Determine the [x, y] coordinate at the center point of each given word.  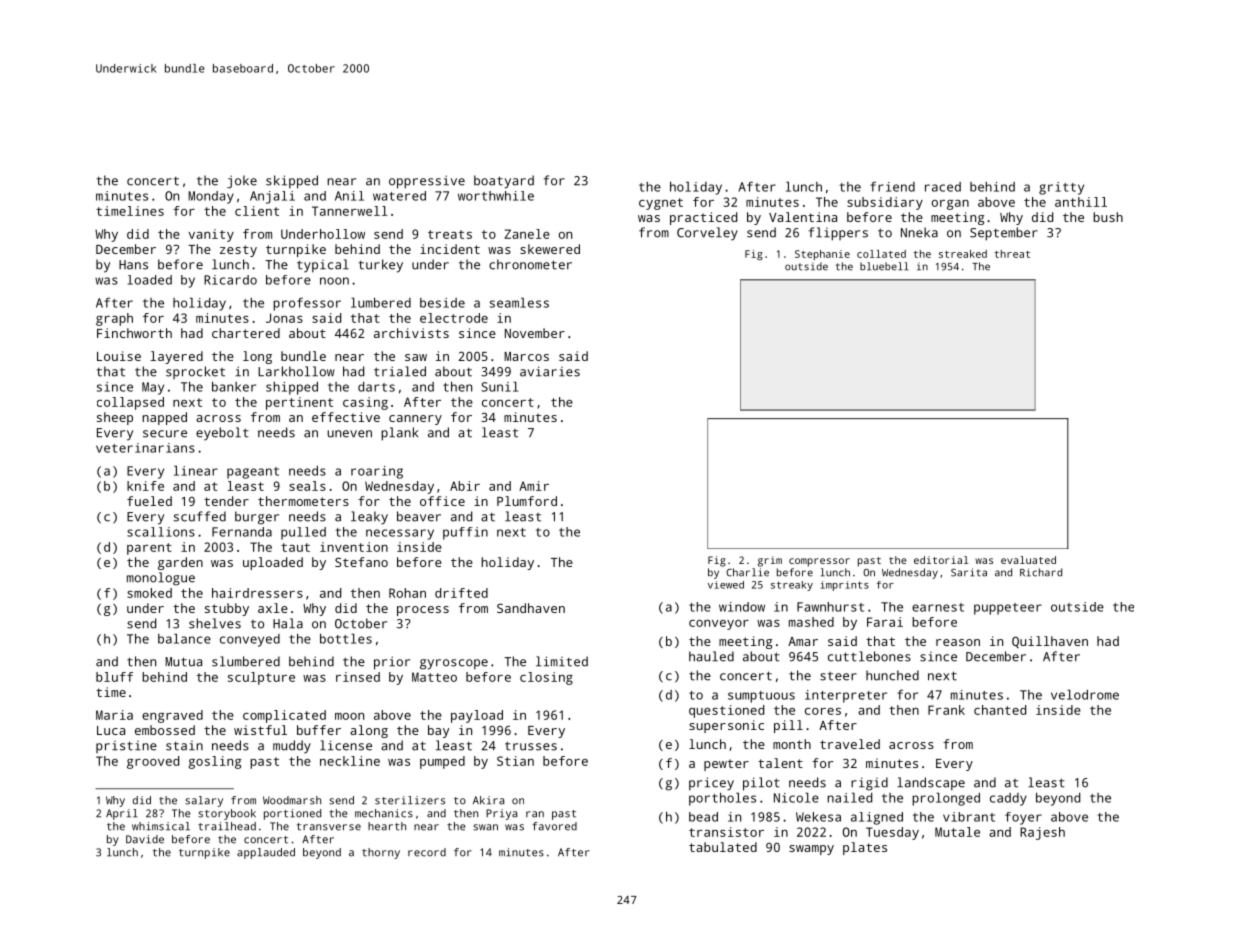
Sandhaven [531, 608]
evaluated [1028, 560]
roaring [377, 472]
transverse [329, 827]
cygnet [661, 204]
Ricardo [230, 280]
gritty [1061, 188]
